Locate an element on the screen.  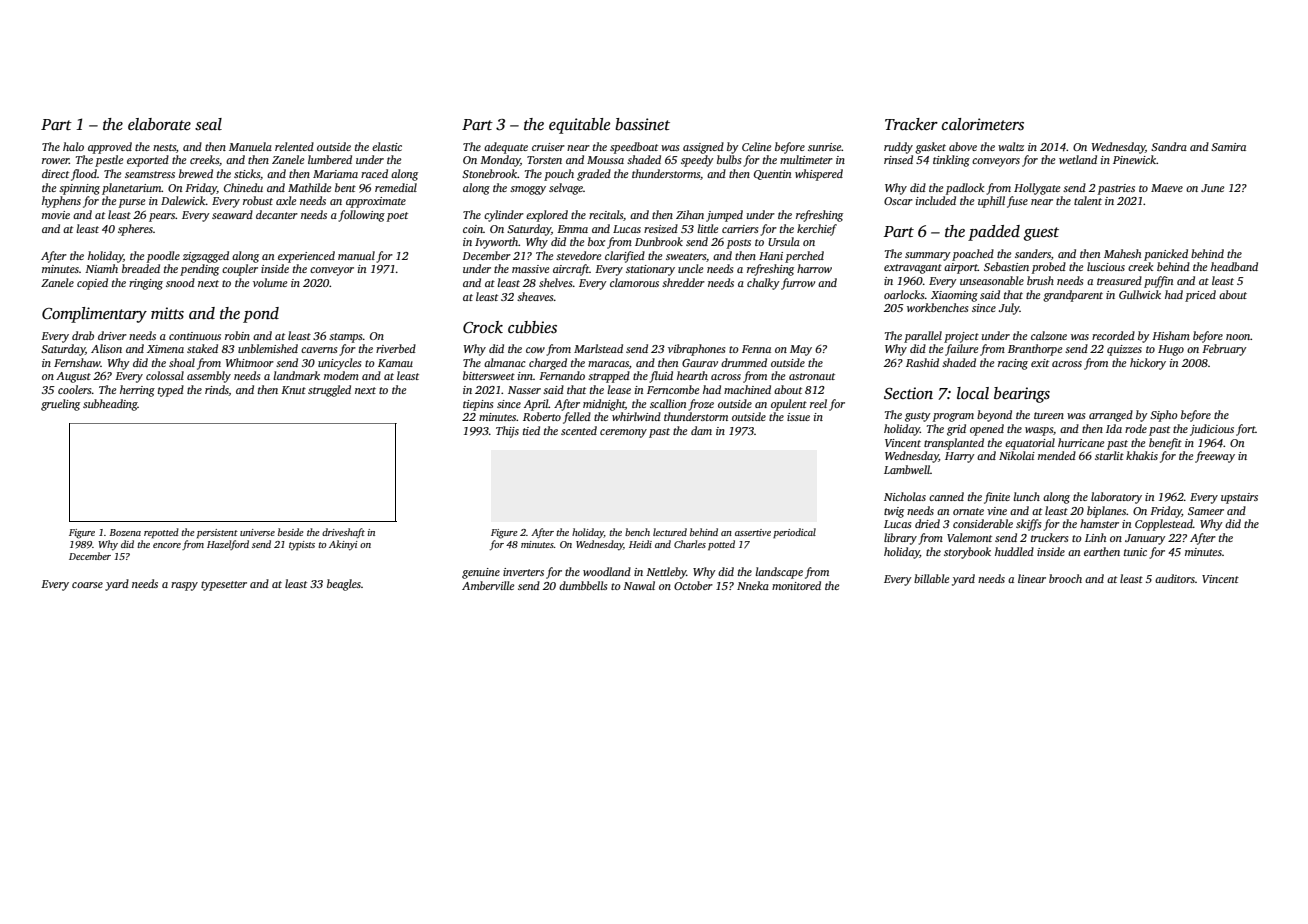
lectured is located at coordinates (670, 532).
